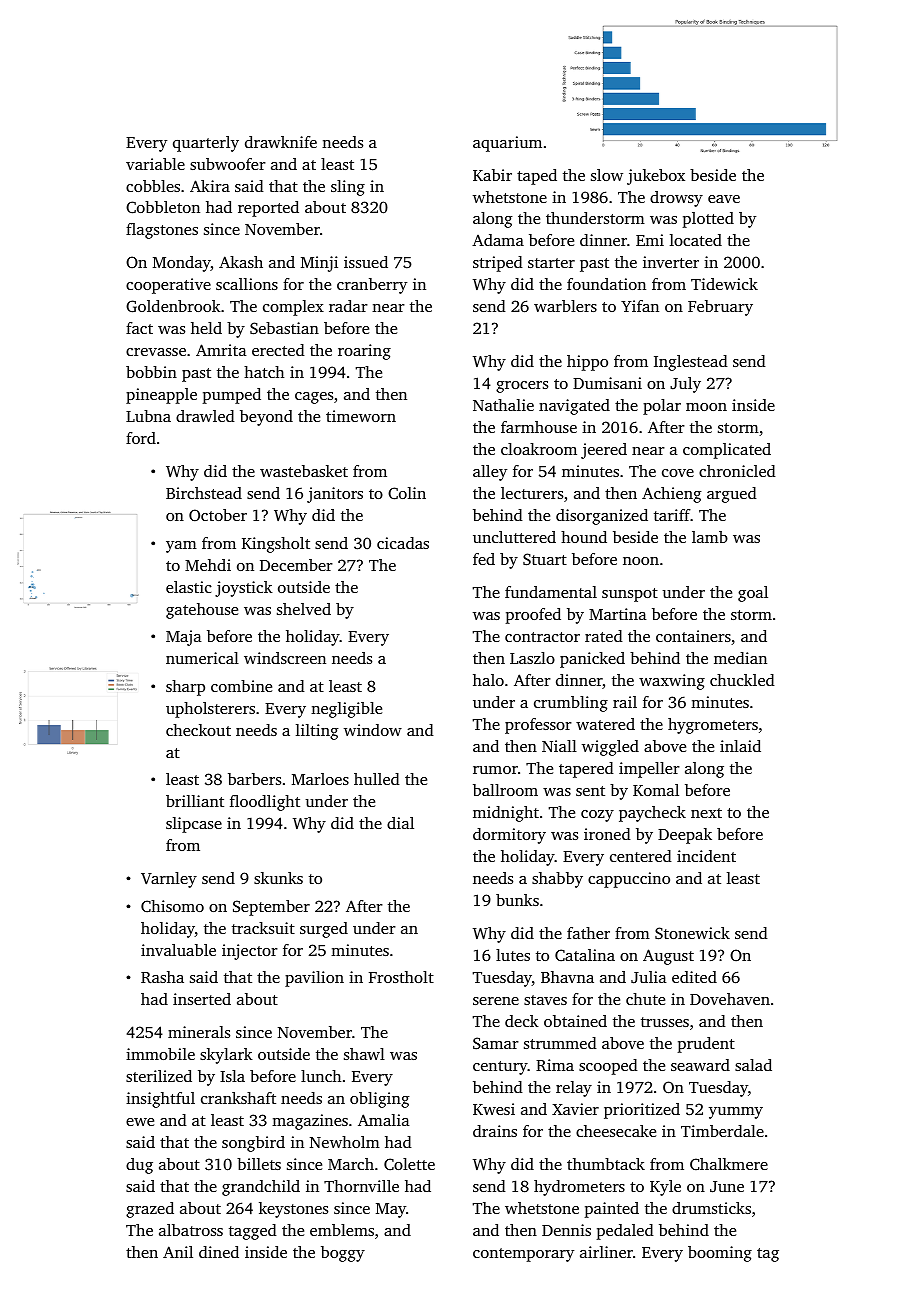 This image has height=1316, width=908. What do you see at coordinates (254, 779) in the image?
I see `barbers` at bounding box center [254, 779].
